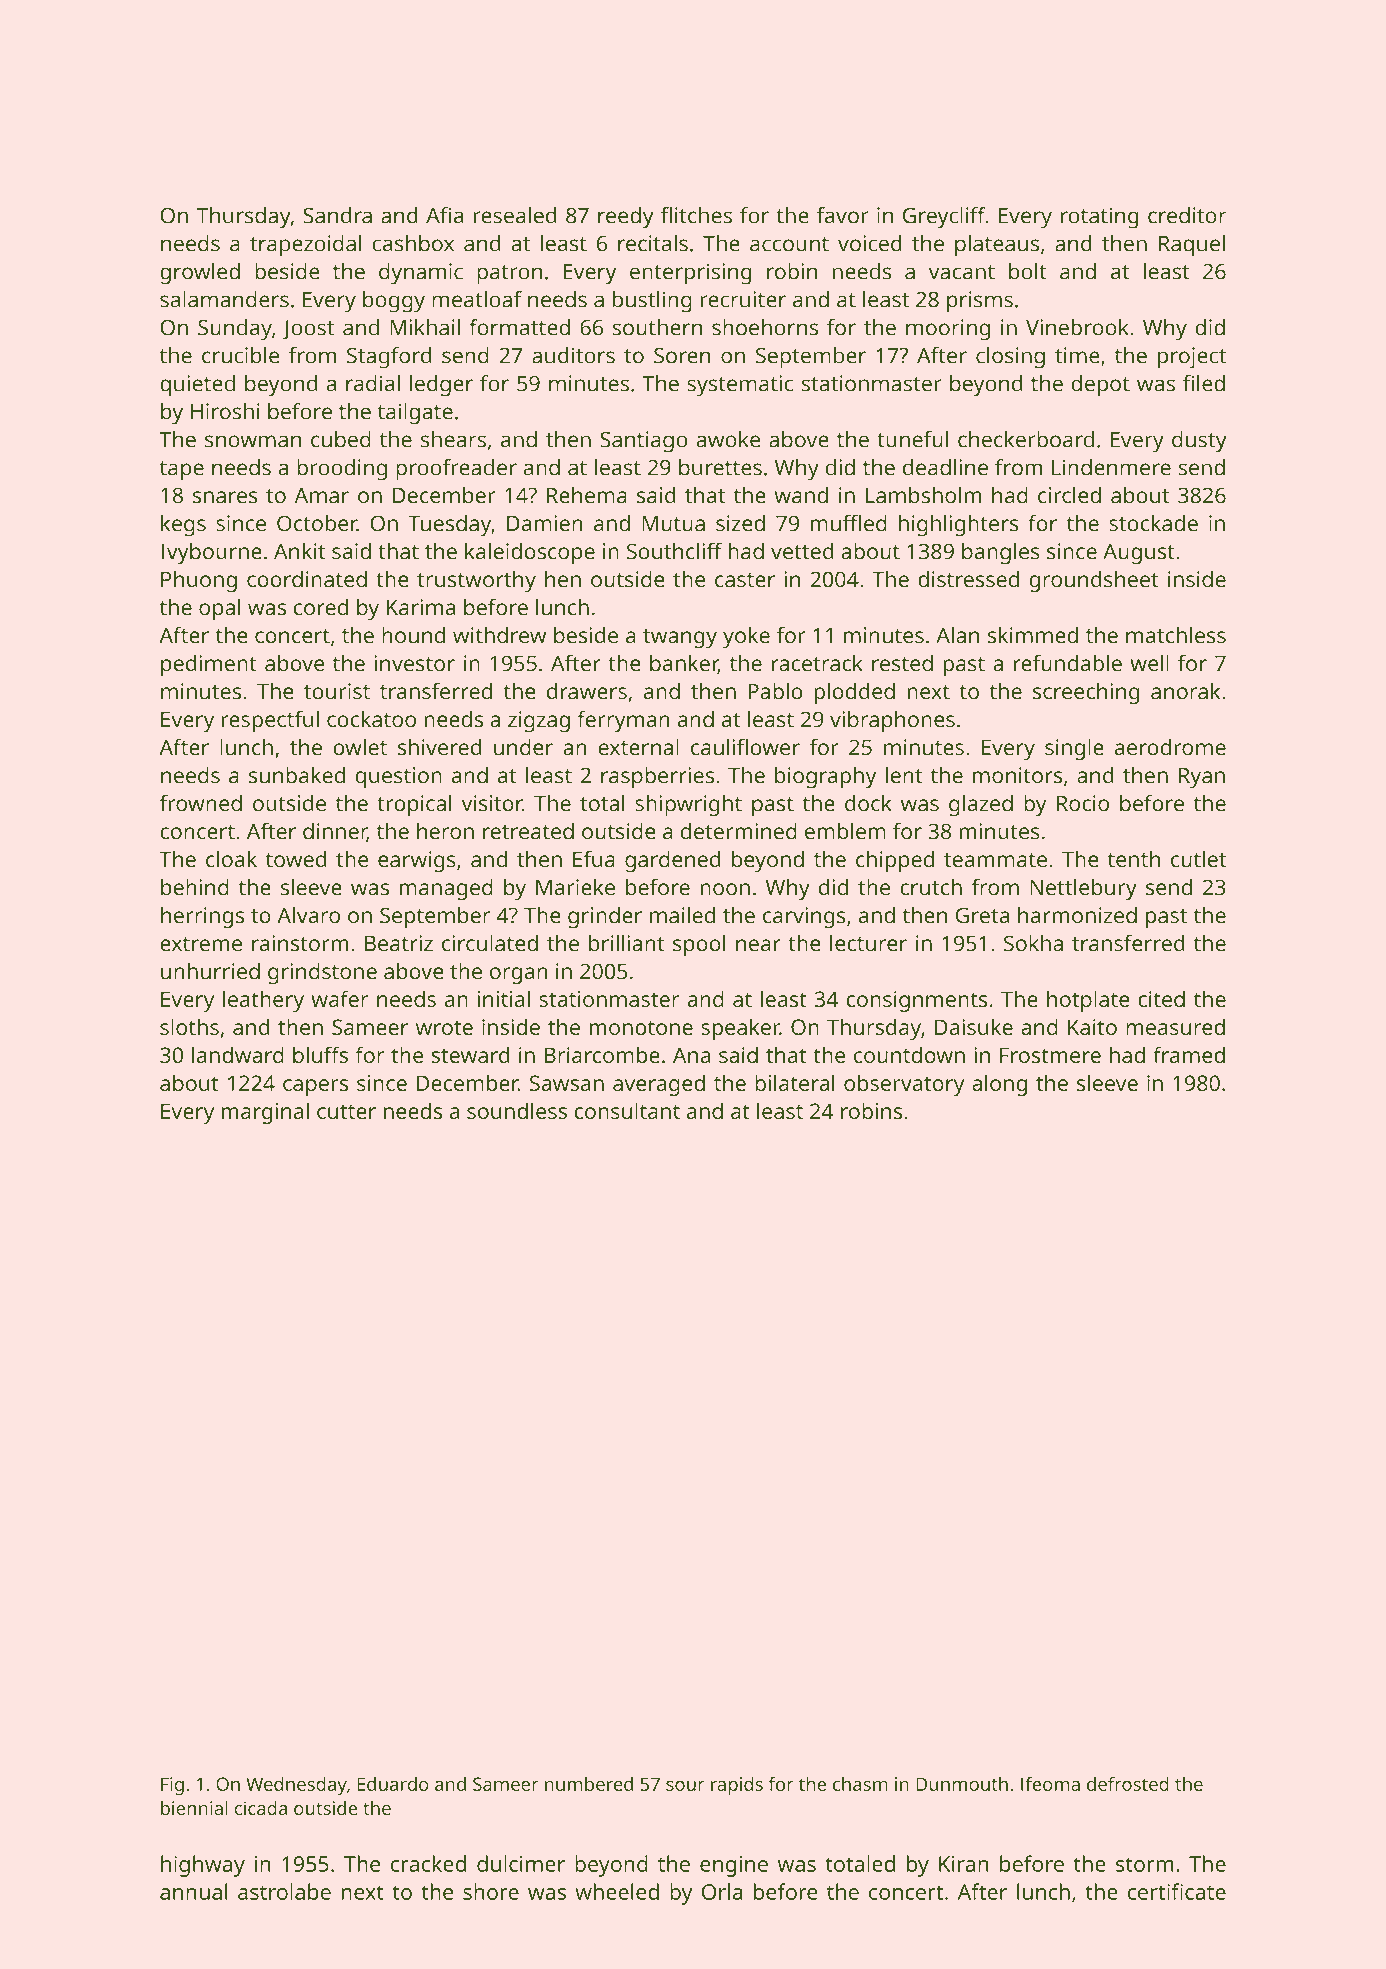  What do you see at coordinates (626, 218) in the page?
I see `reedy` at bounding box center [626, 218].
